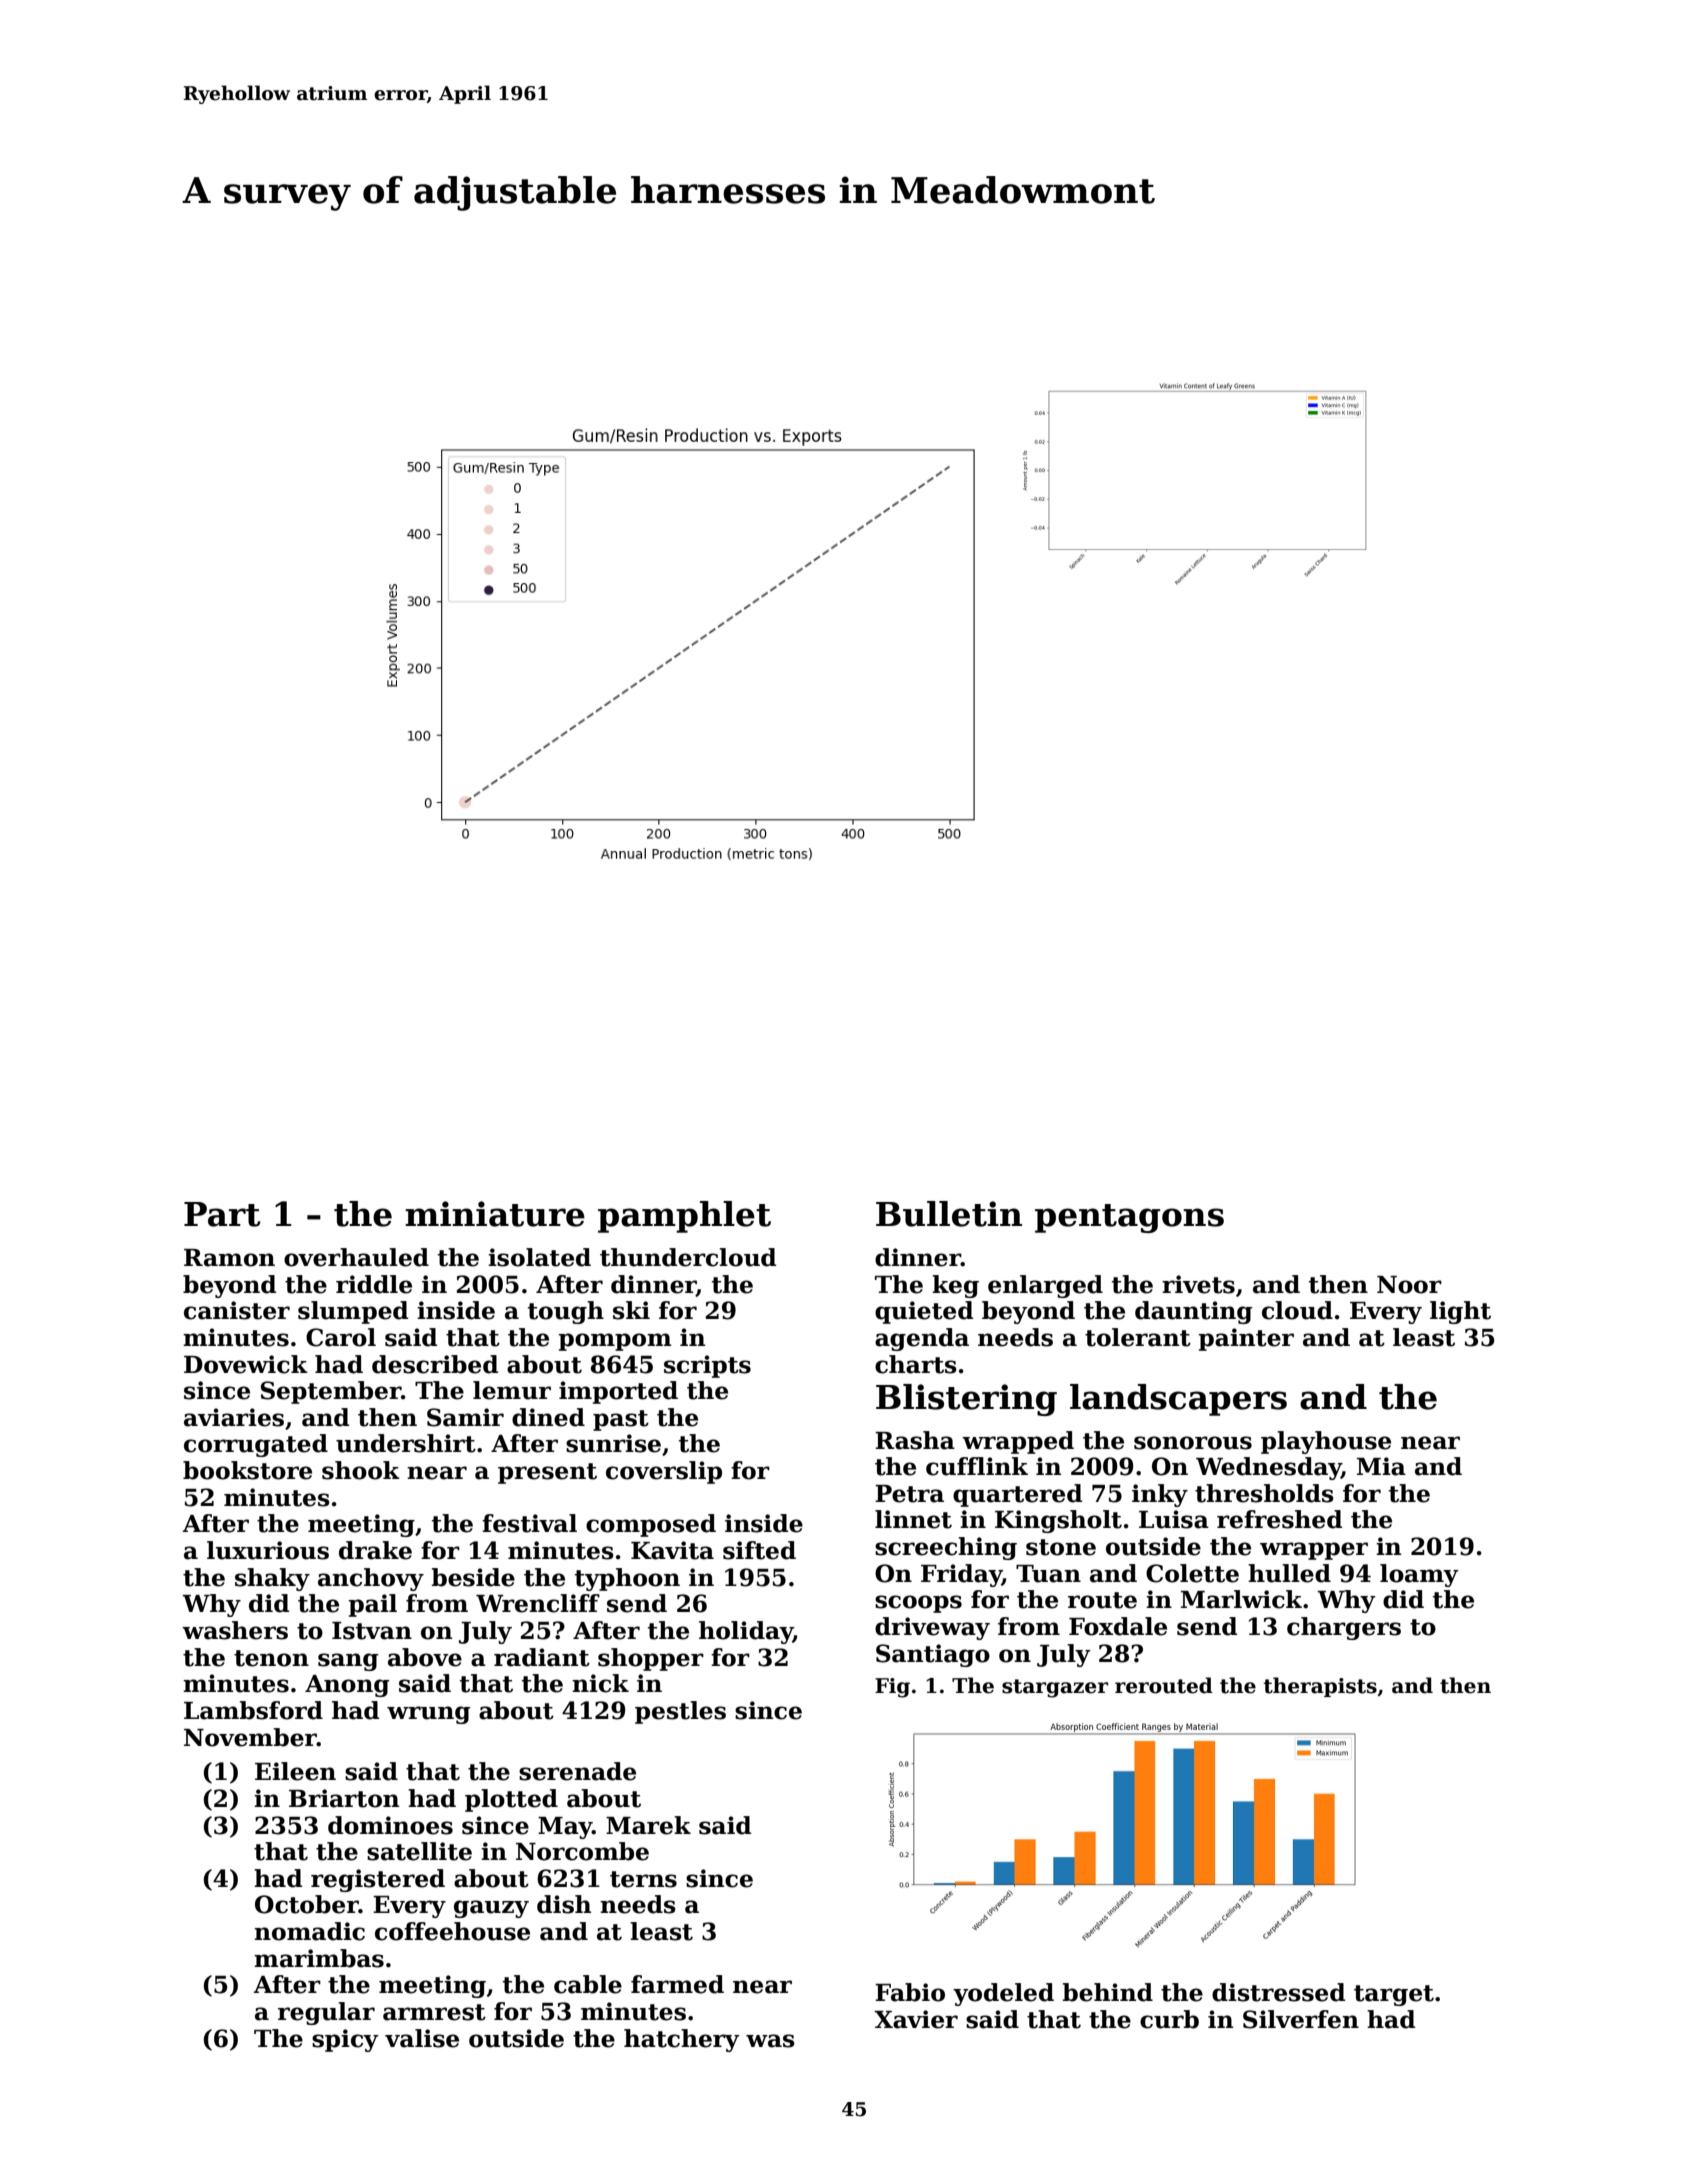  I want to click on Part, so click(222, 1214).
